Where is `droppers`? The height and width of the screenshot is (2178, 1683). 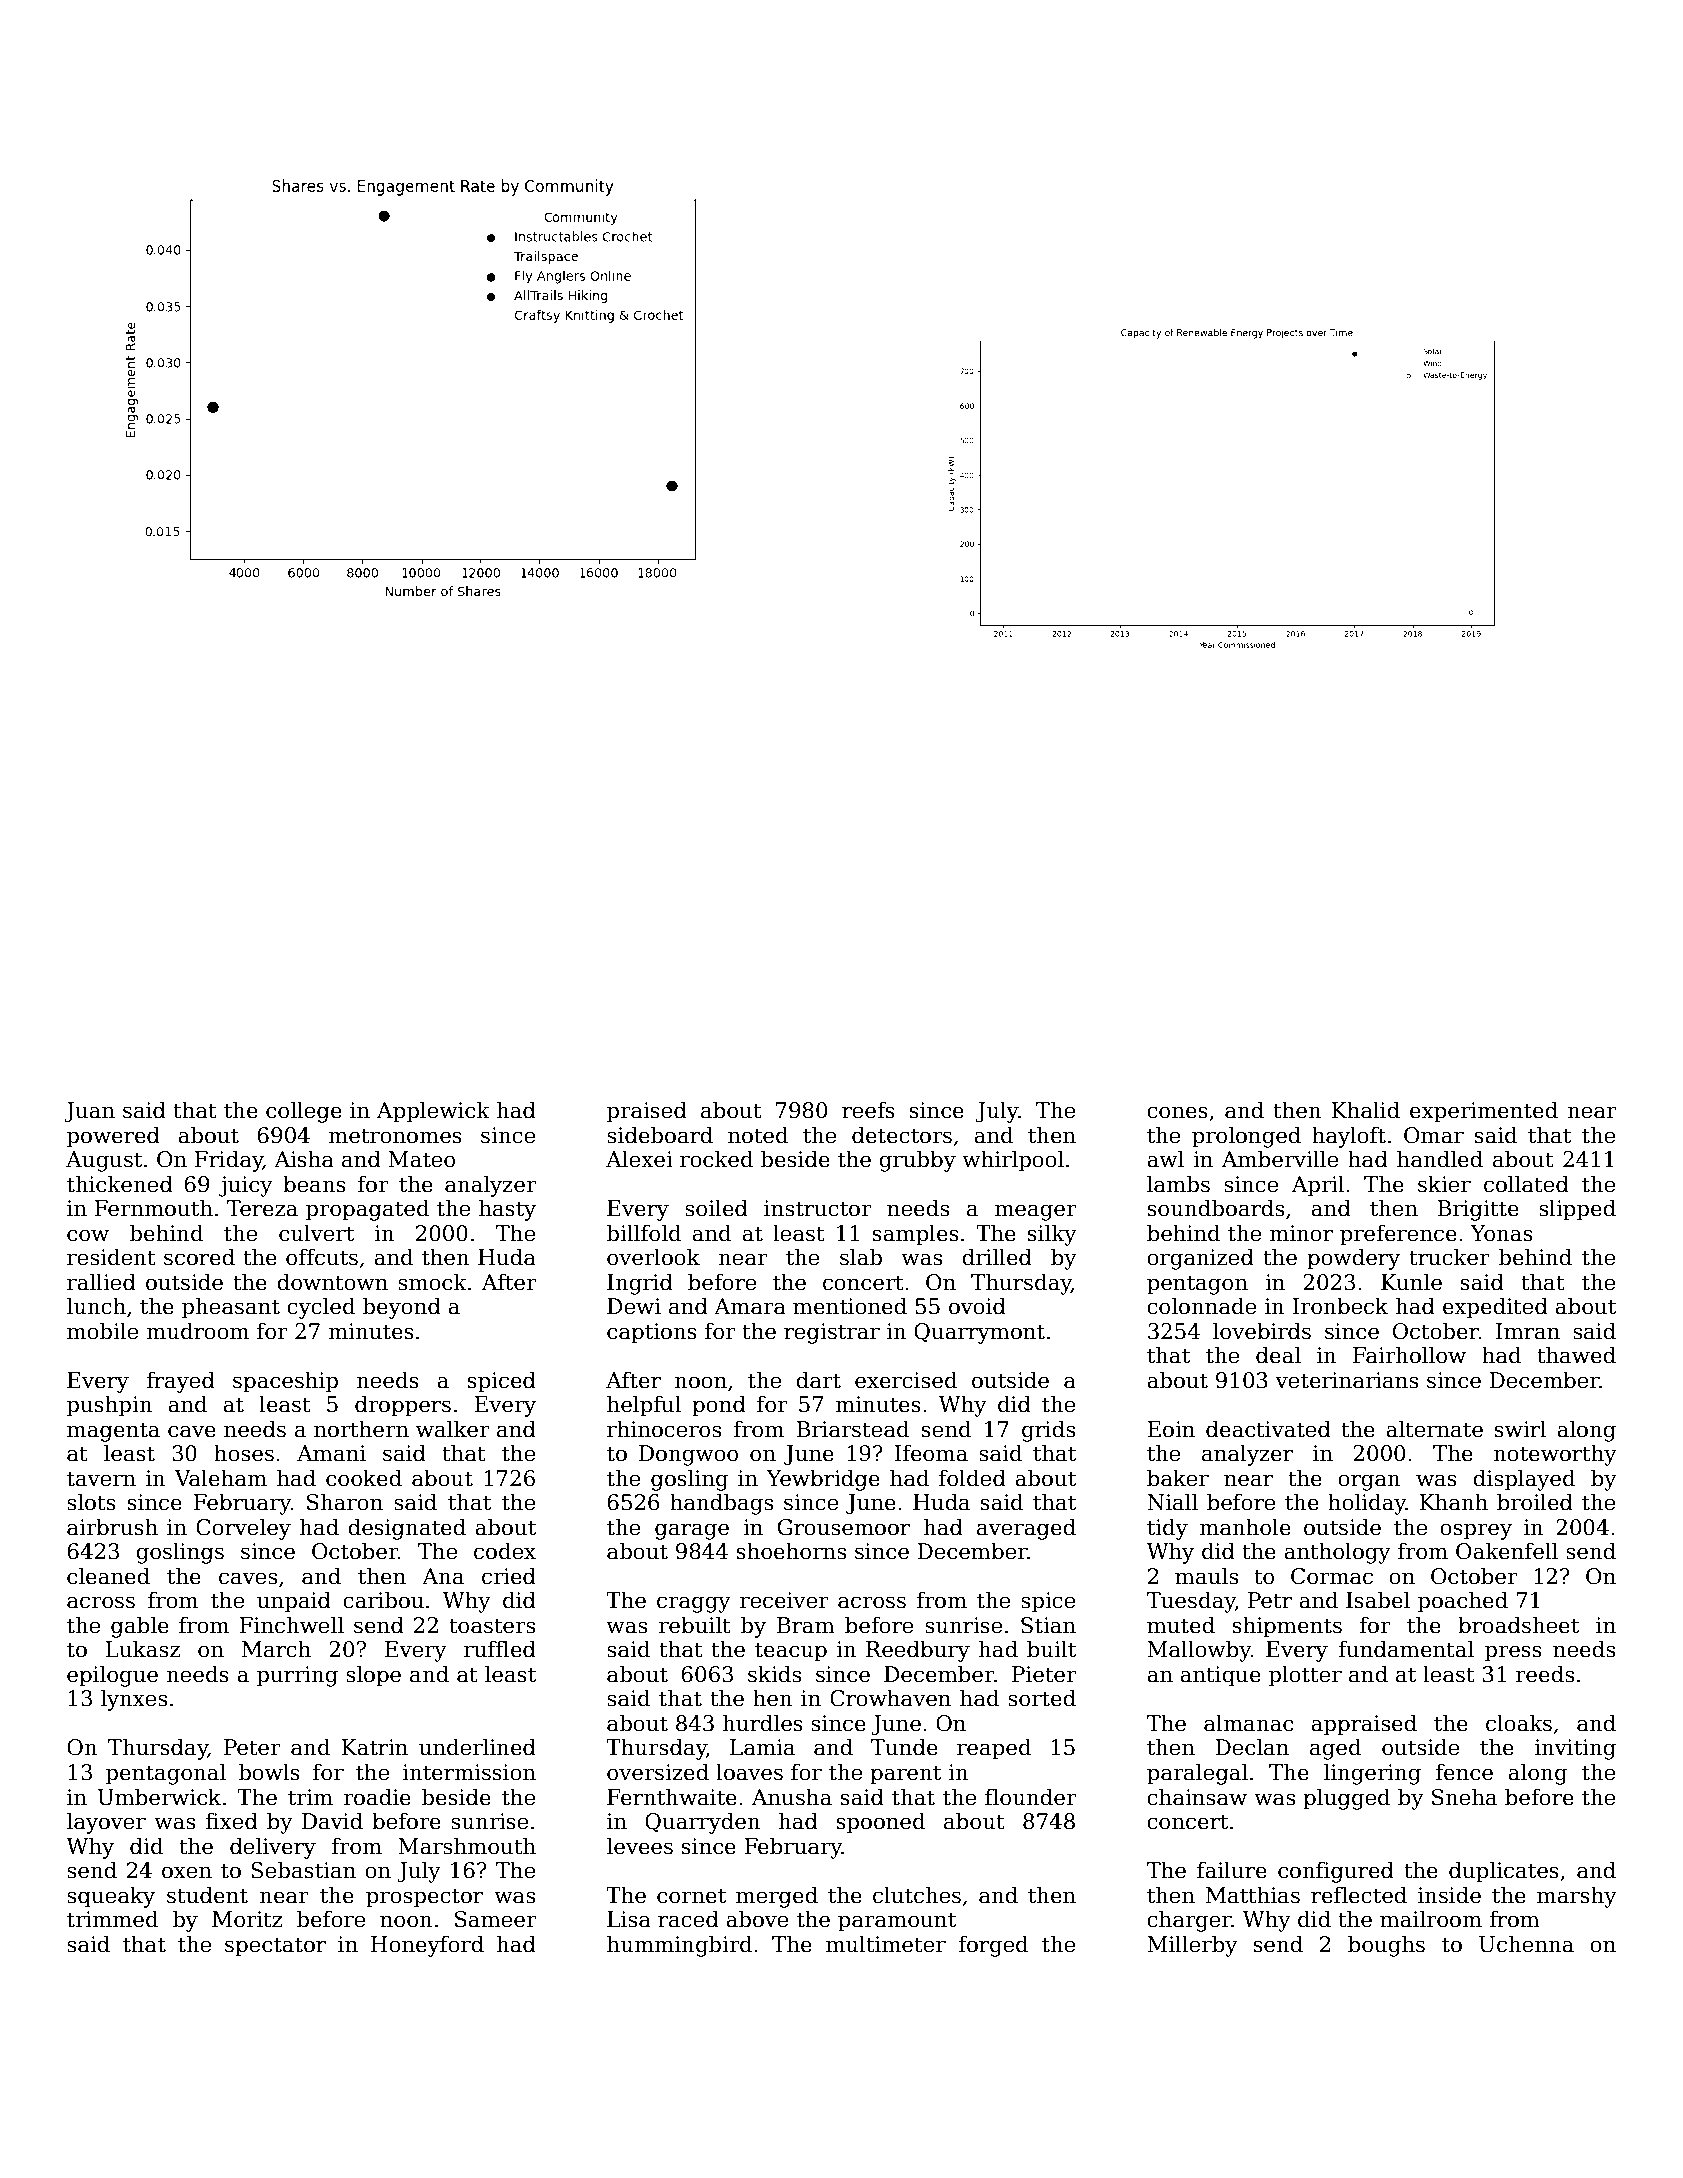 droppers is located at coordinates (403, 1406).
